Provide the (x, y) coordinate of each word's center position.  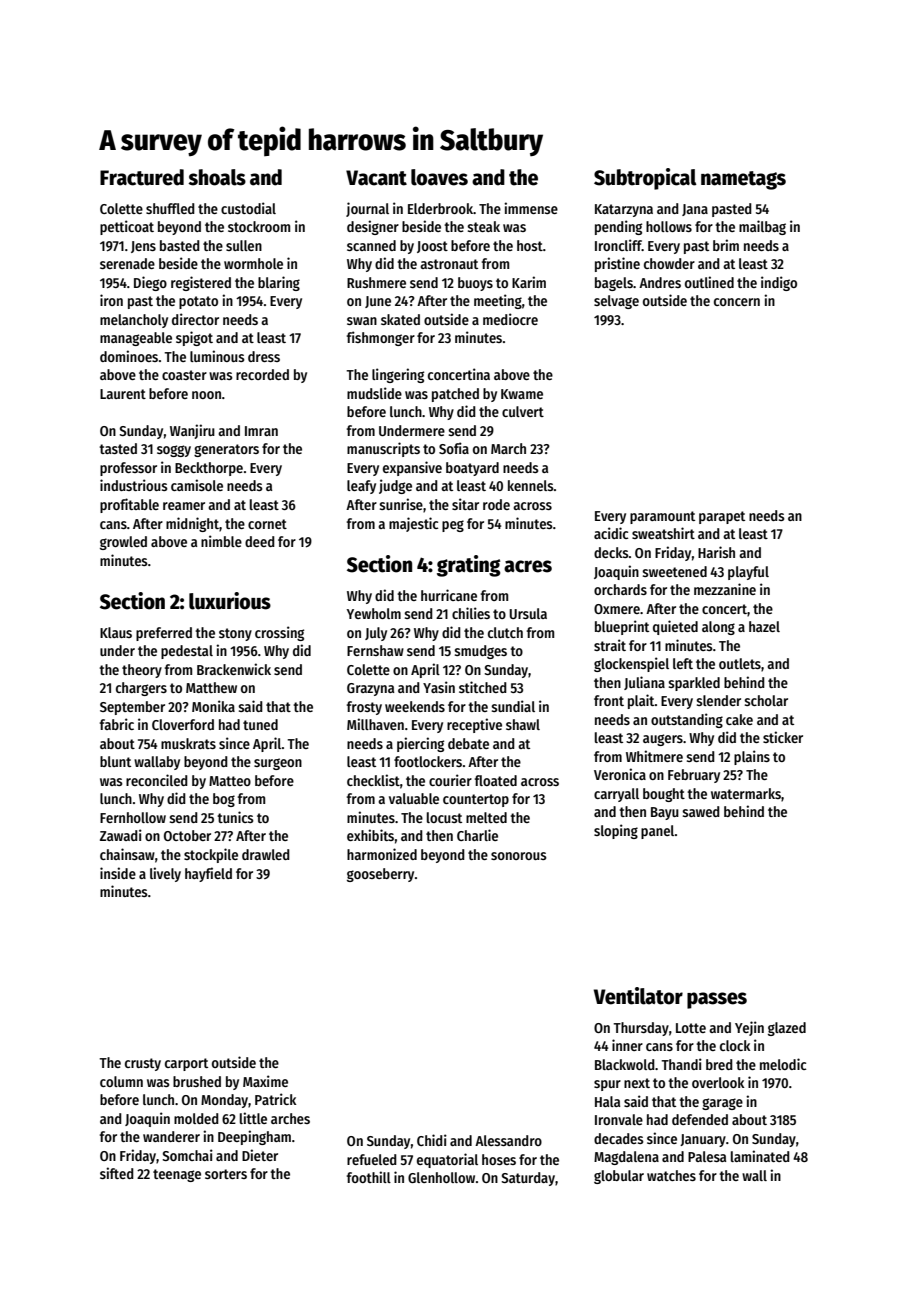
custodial (248, 208)
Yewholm (374, 613)
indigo (779, 283)
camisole (197, 485)
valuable (414, 798)
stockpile (211, 855)
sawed (701, 811)
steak (483, 226)
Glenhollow (441, 1177)
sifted (117, 1173)
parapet (722, 517)
